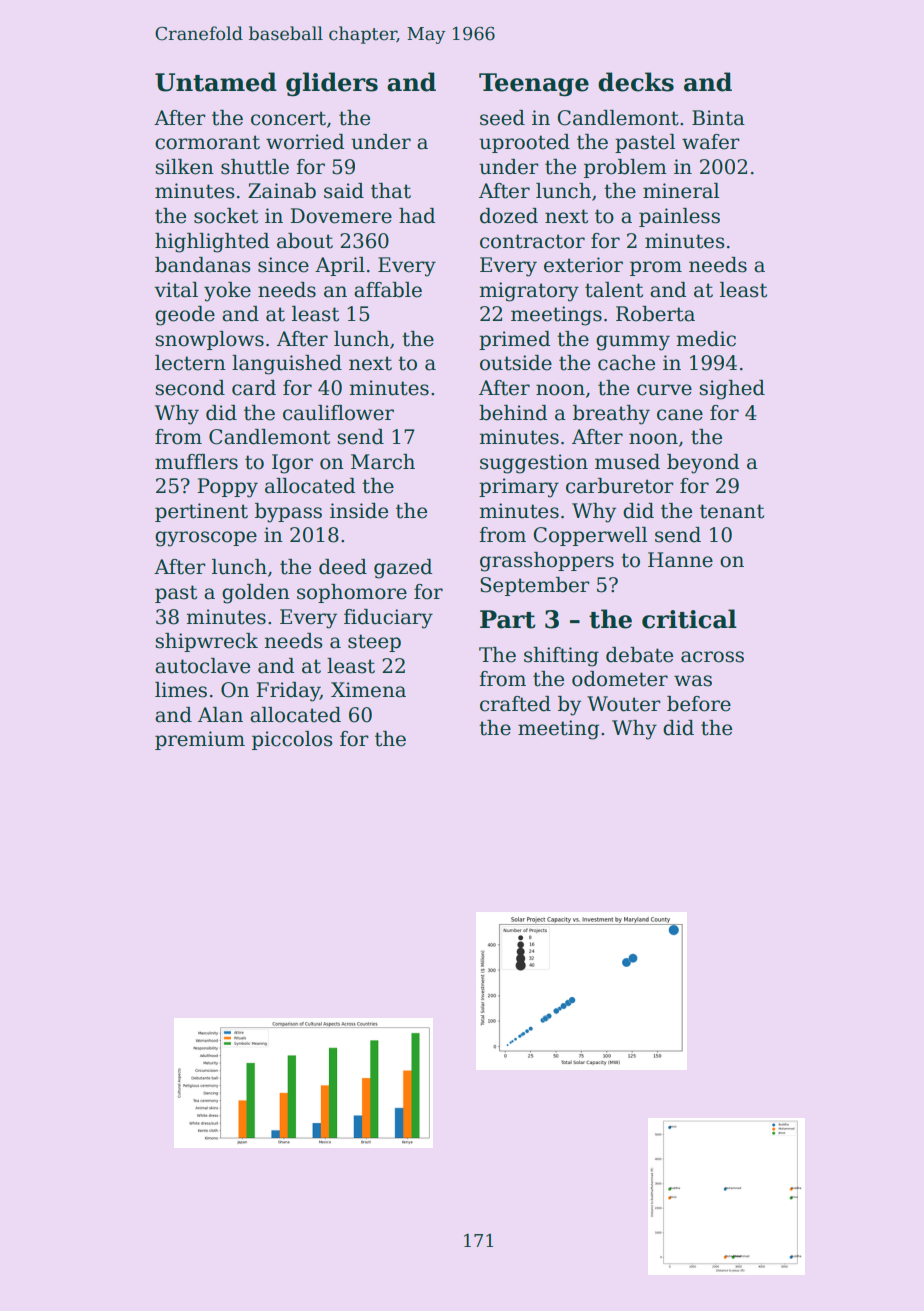 Image resolution: width=924 pixels, height=1311 pixels. What do you see at coordinates (196, 462) in the page?
I see `mufflers` at bounding box center [196, 462].
